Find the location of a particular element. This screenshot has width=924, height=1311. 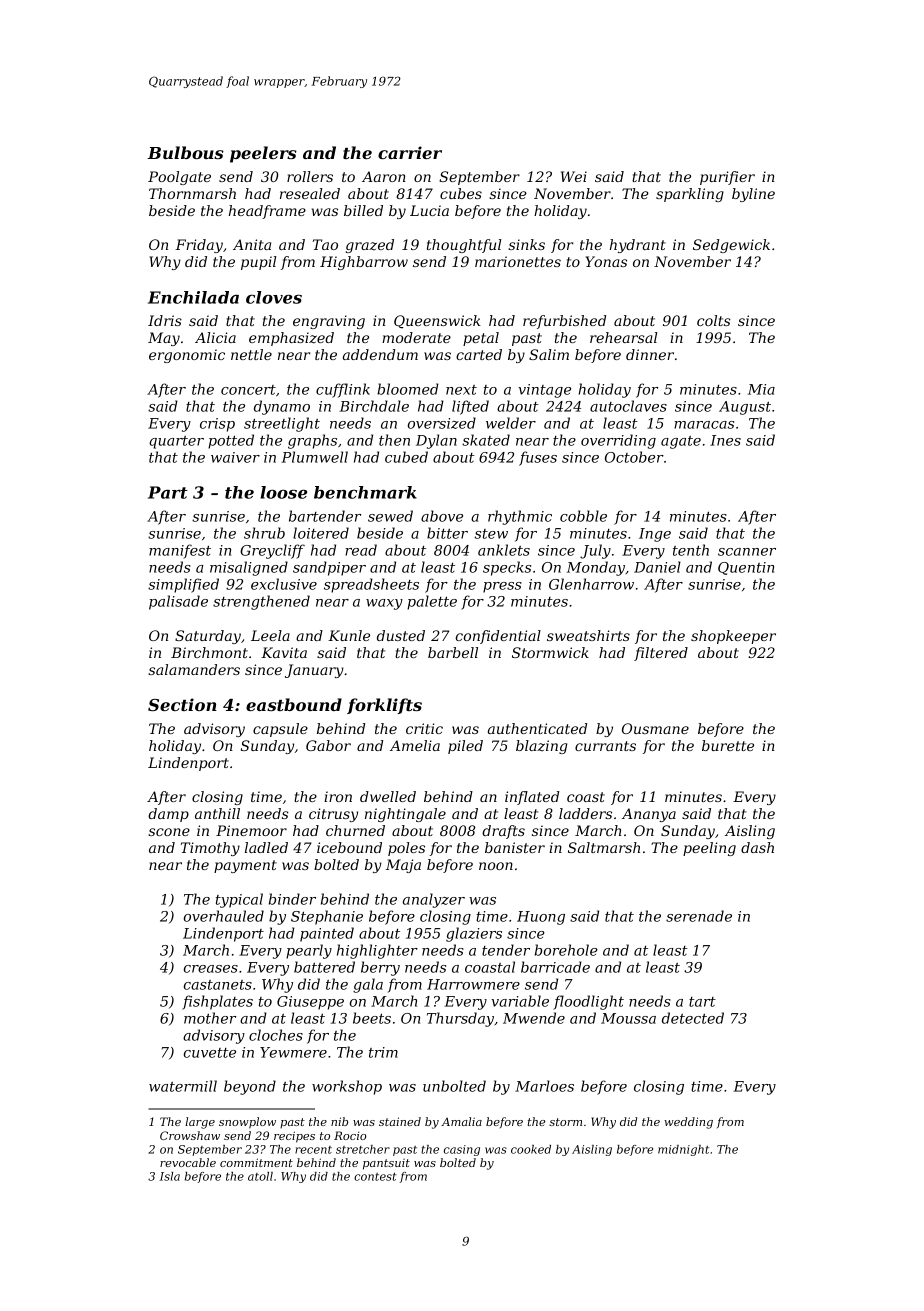

cooked is located at coordinates (531, 1149).
